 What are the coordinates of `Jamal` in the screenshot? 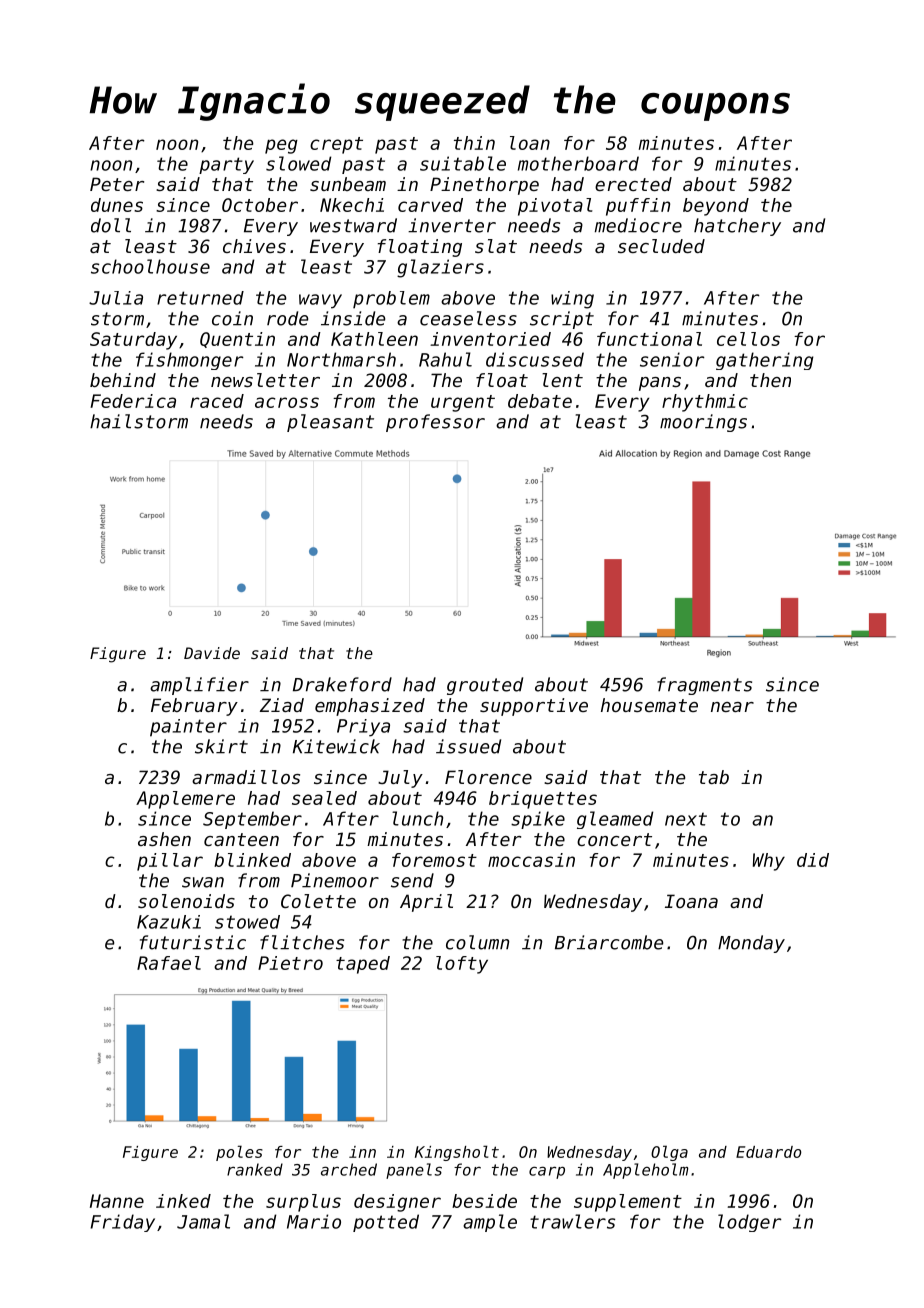 It's located at (203, 1221).
